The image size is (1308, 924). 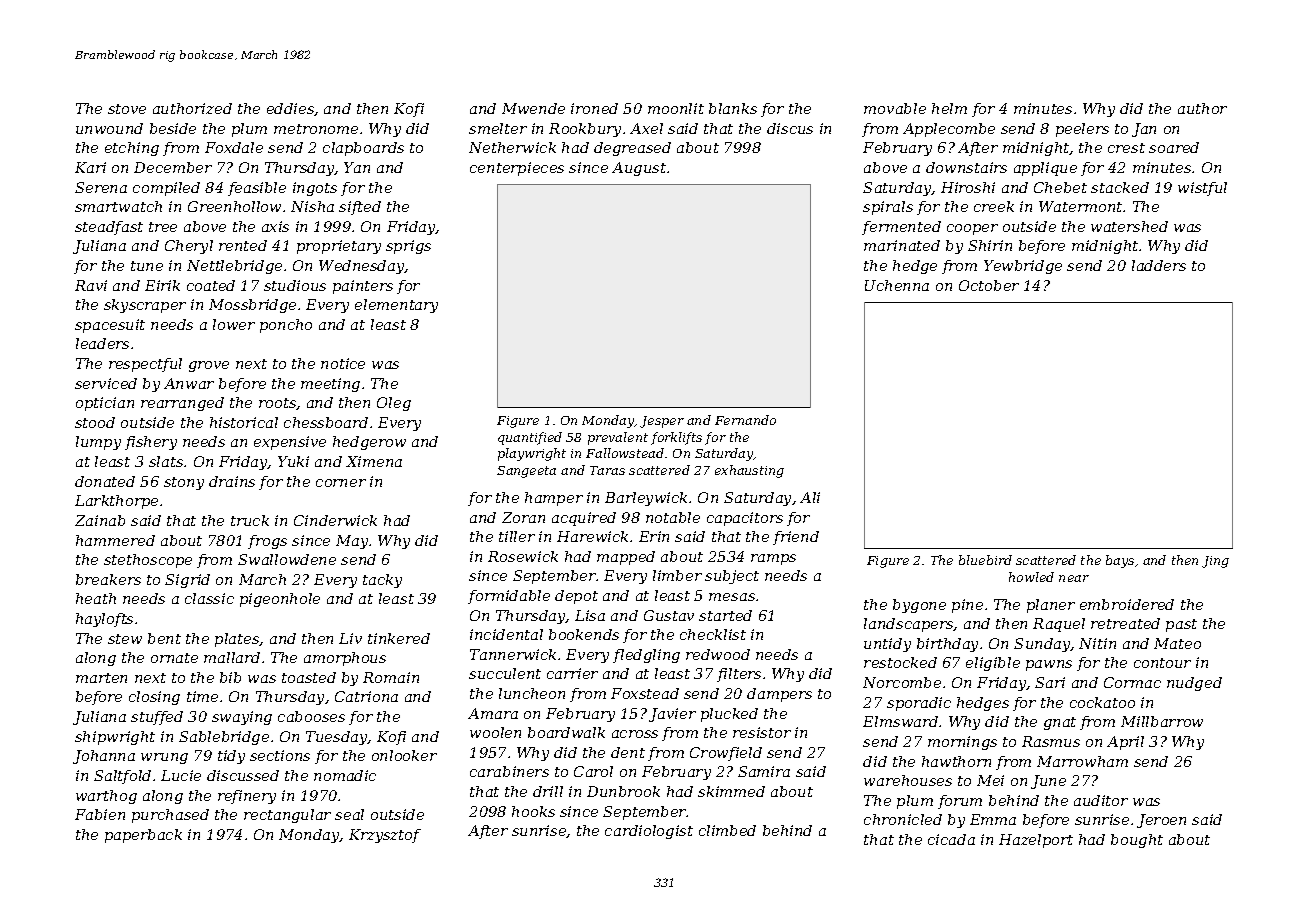 I want to click on paperback, so click(x=143, y=836).
